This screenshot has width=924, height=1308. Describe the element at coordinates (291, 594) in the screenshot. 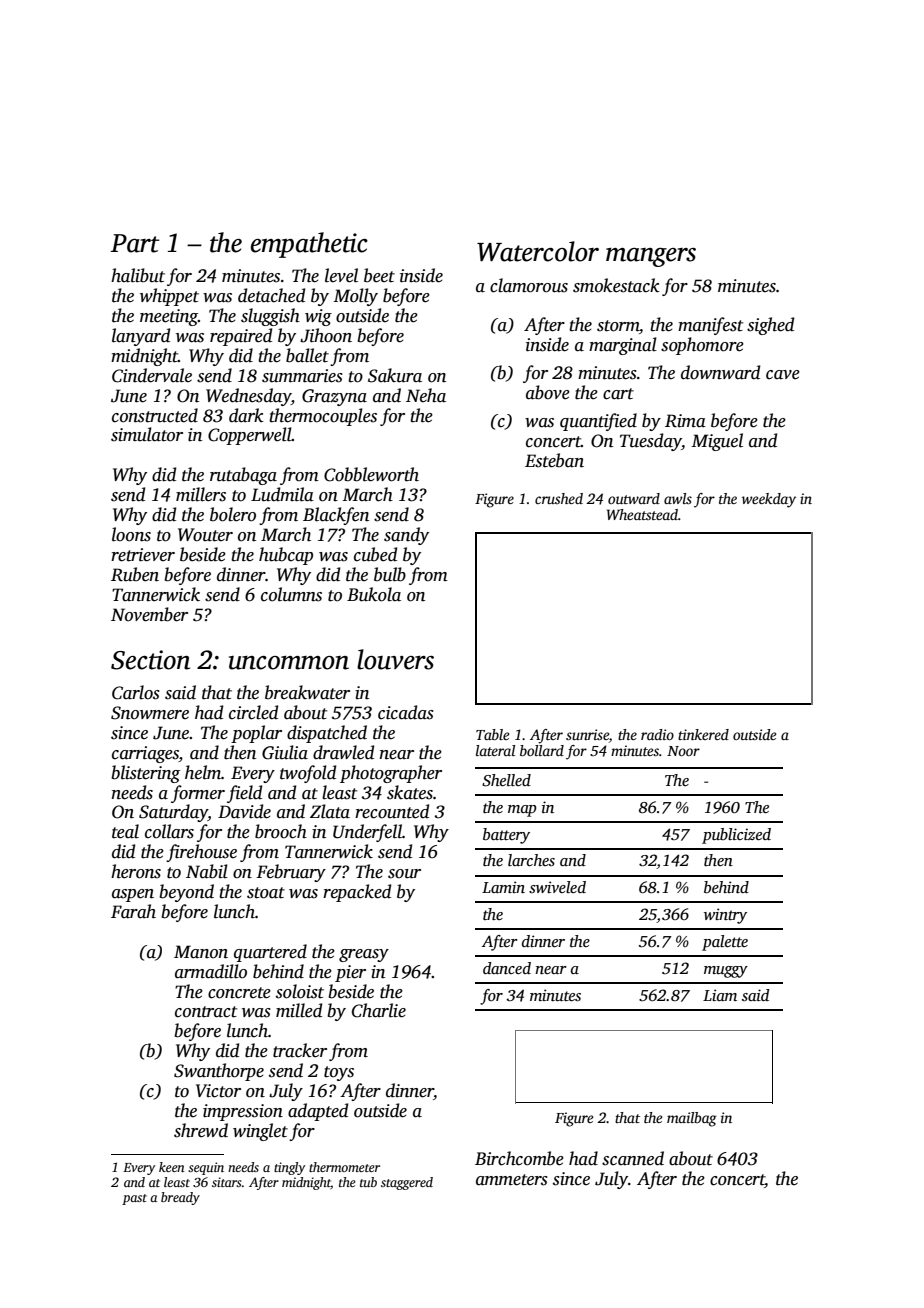

I see `columns` at that location.
